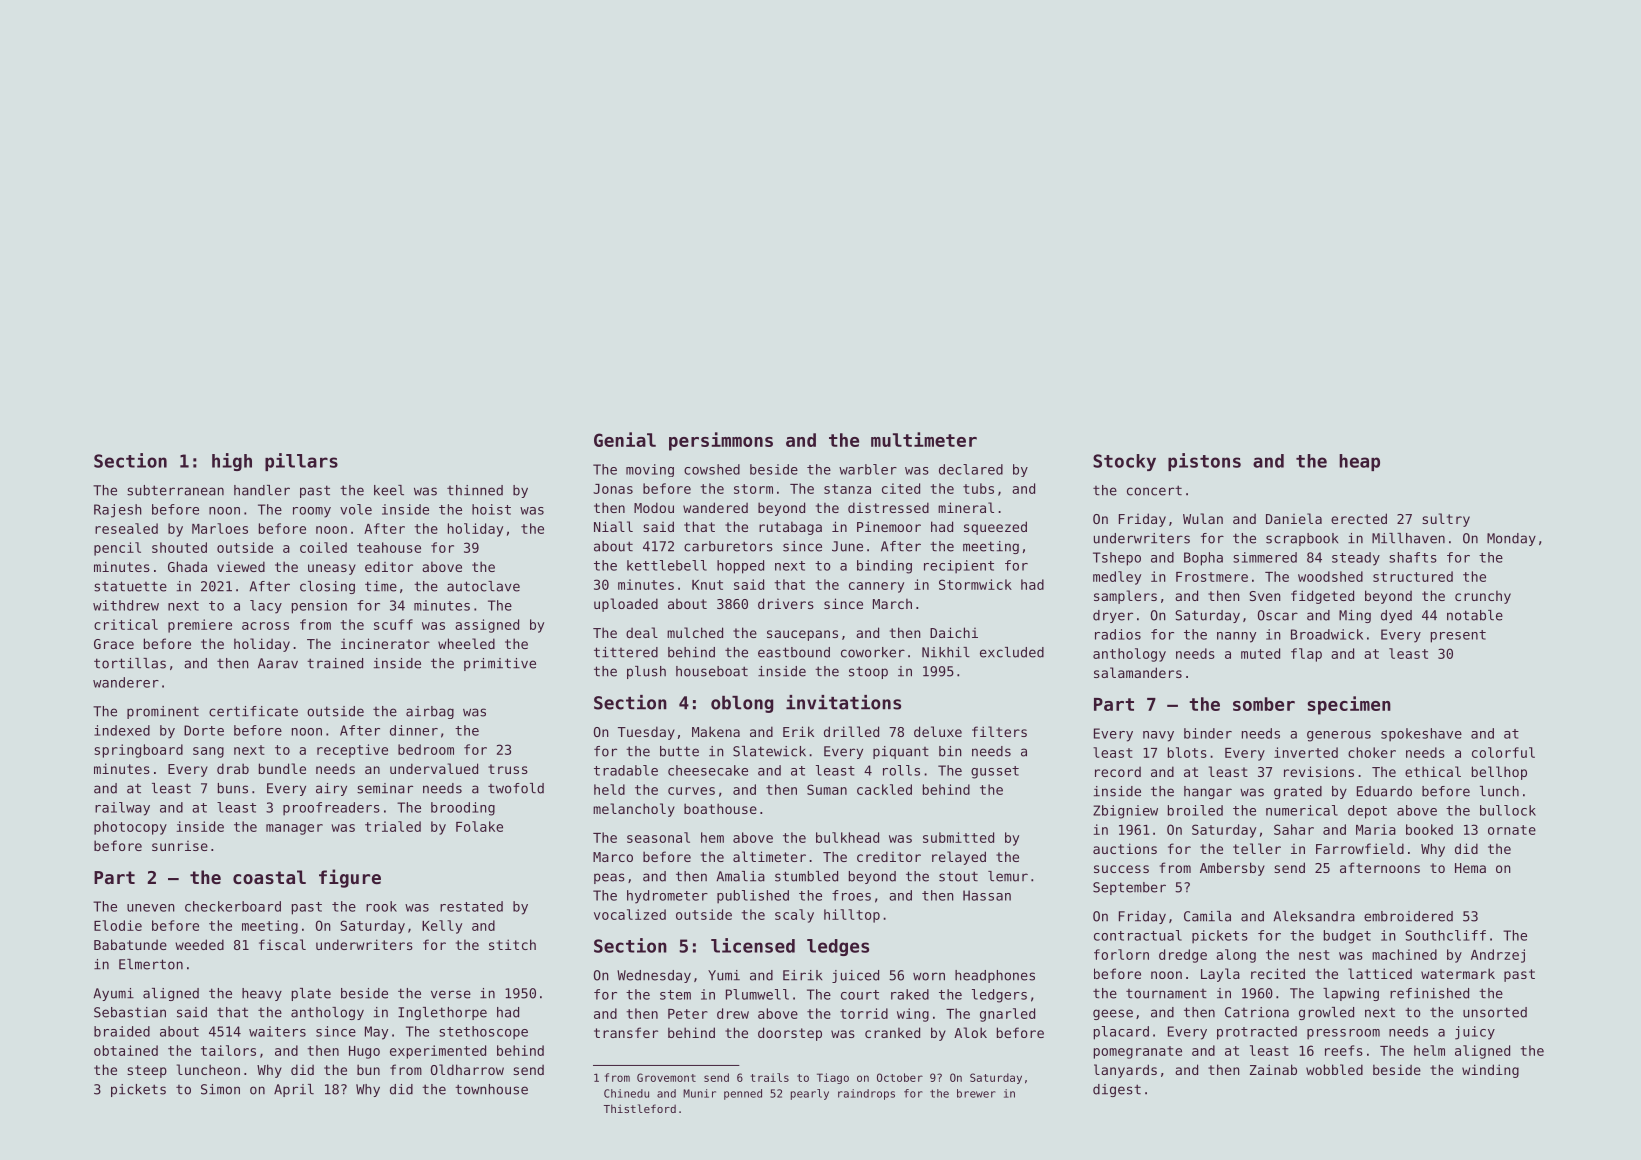 This image has height=1160, width=1641. I want to click on Monday, so click(1511, 539).
